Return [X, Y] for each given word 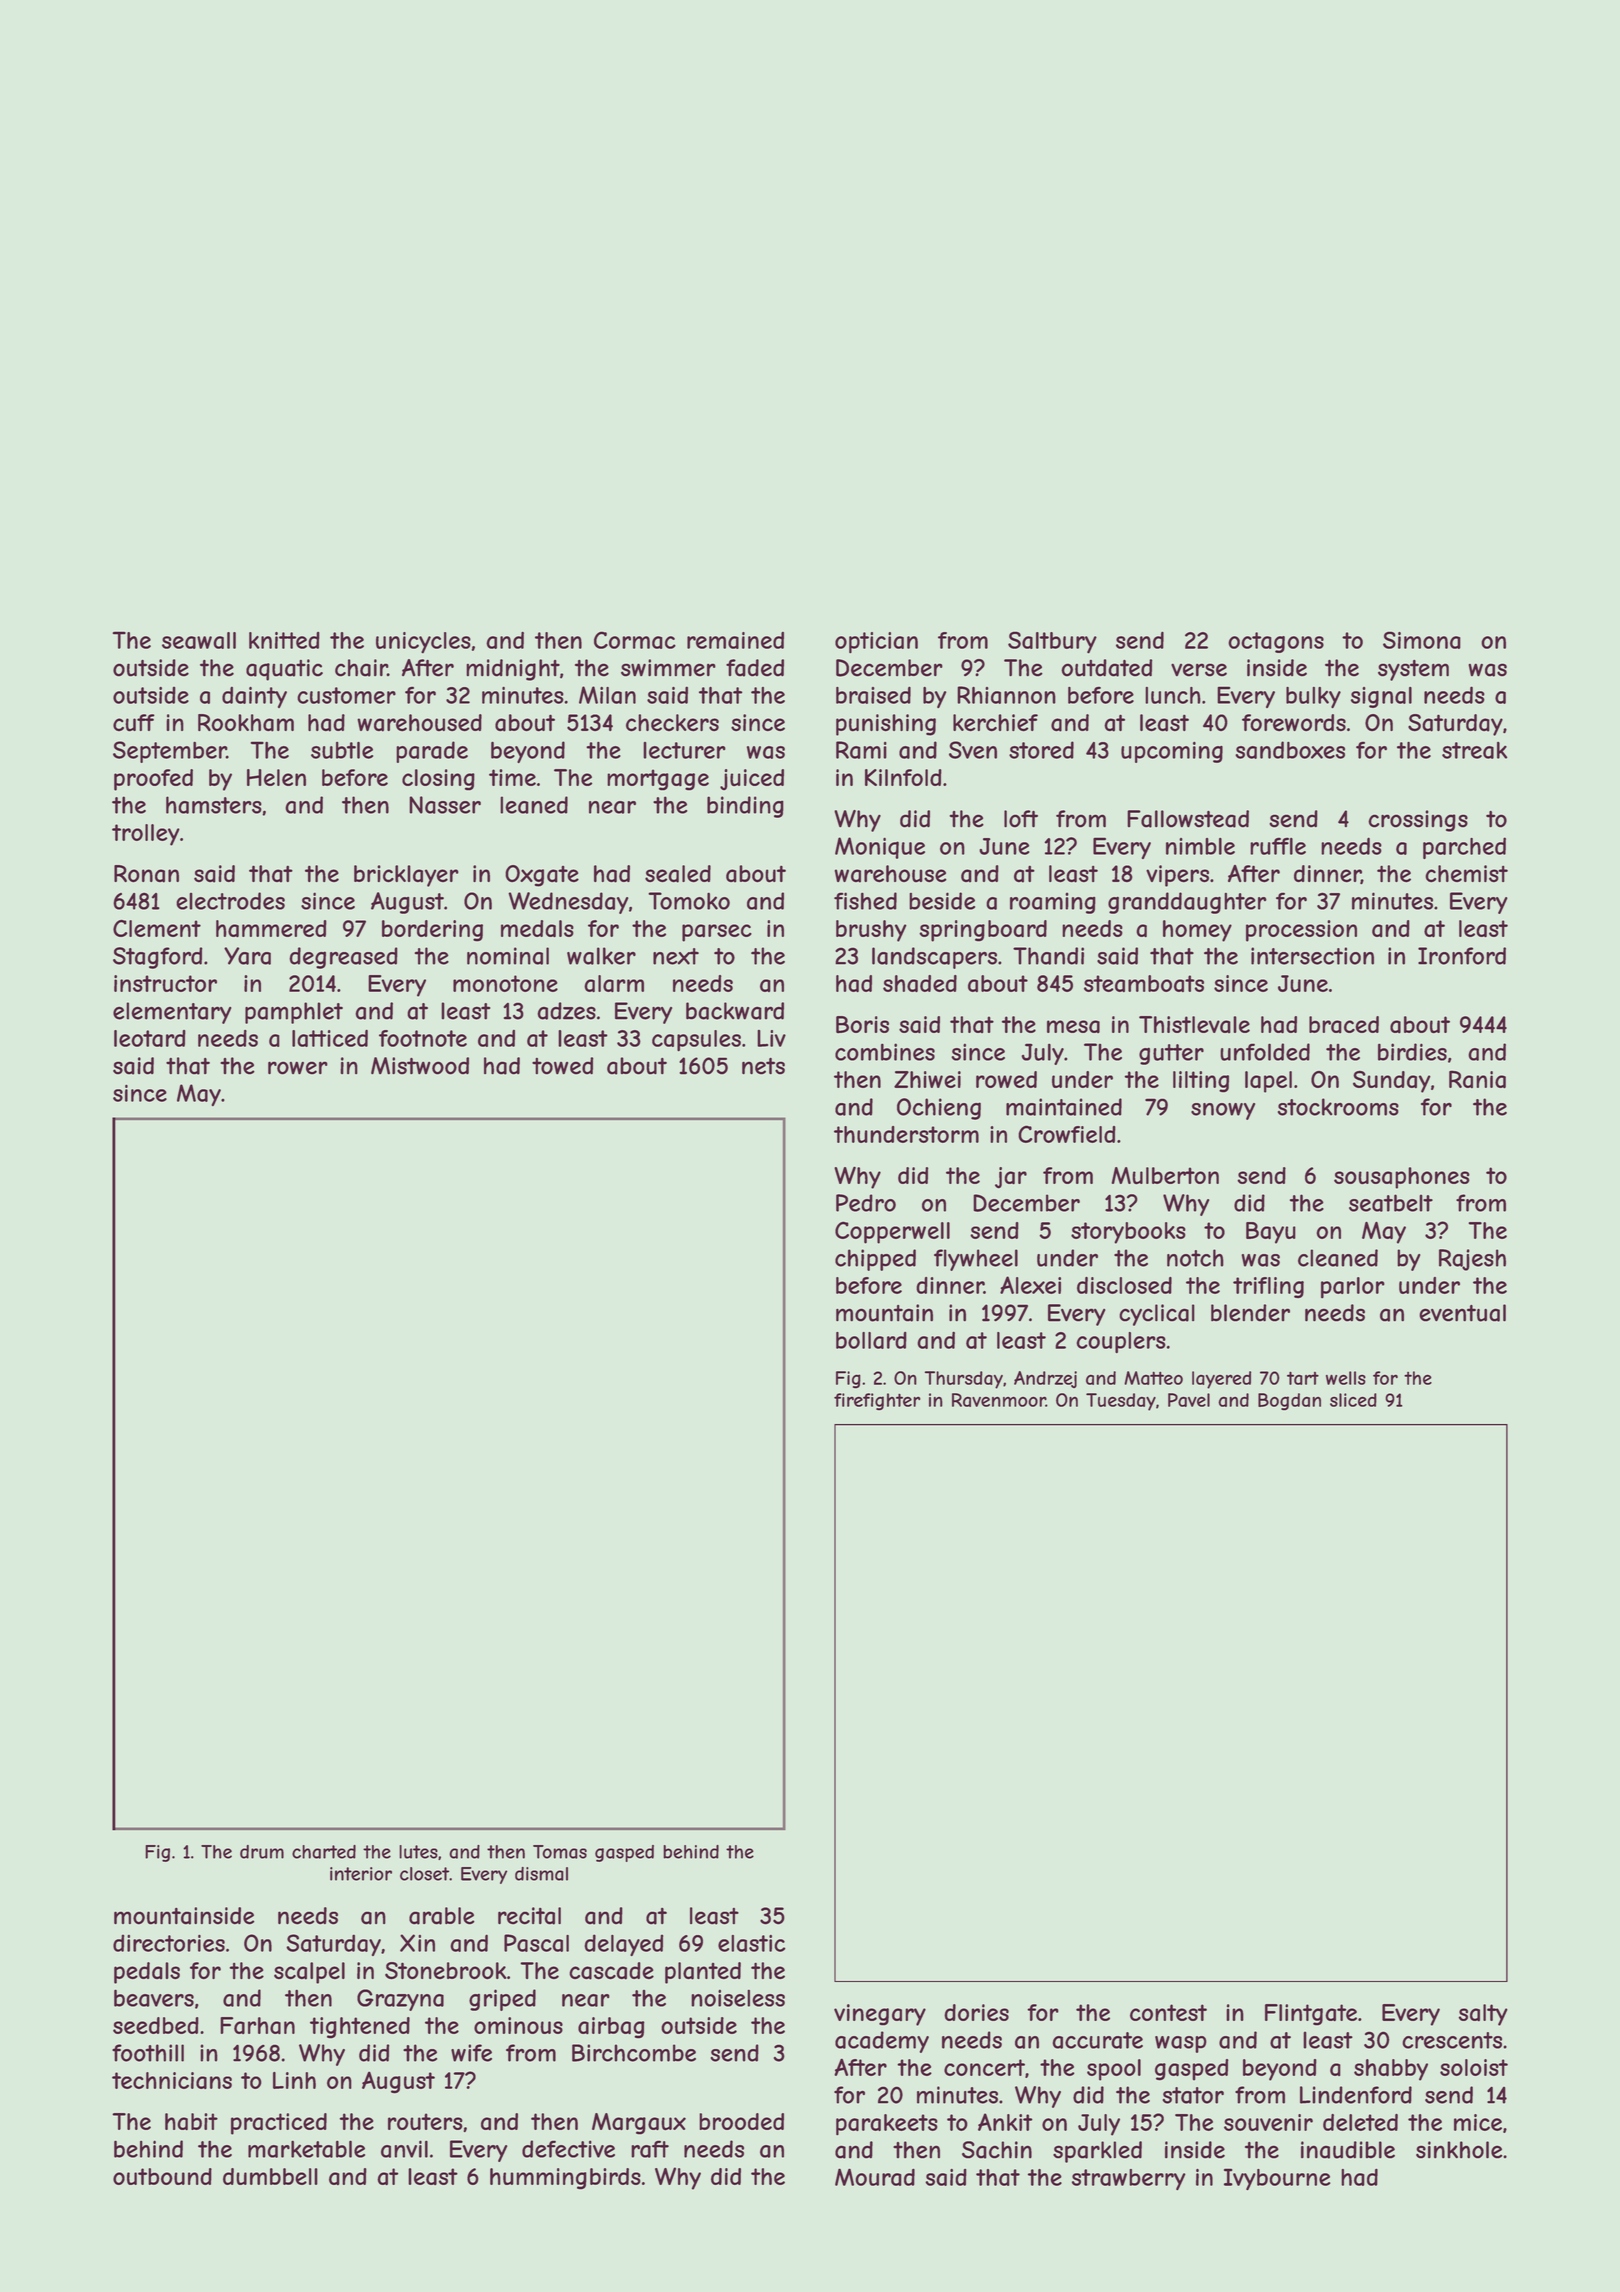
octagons [1276, 642]
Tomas [560, 1852]
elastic [751, 1943]
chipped [875, 1260]
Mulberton [1165, 1176]
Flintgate [1311, 2015]
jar [1011, 1178]
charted [324, 1852]
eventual [1462, 1313]
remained [735, 640]
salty [1483, 2015]
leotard [150, 1038]
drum [262, 1852]
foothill [148, 2053]
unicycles [423, 643]
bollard [871, 1340]
